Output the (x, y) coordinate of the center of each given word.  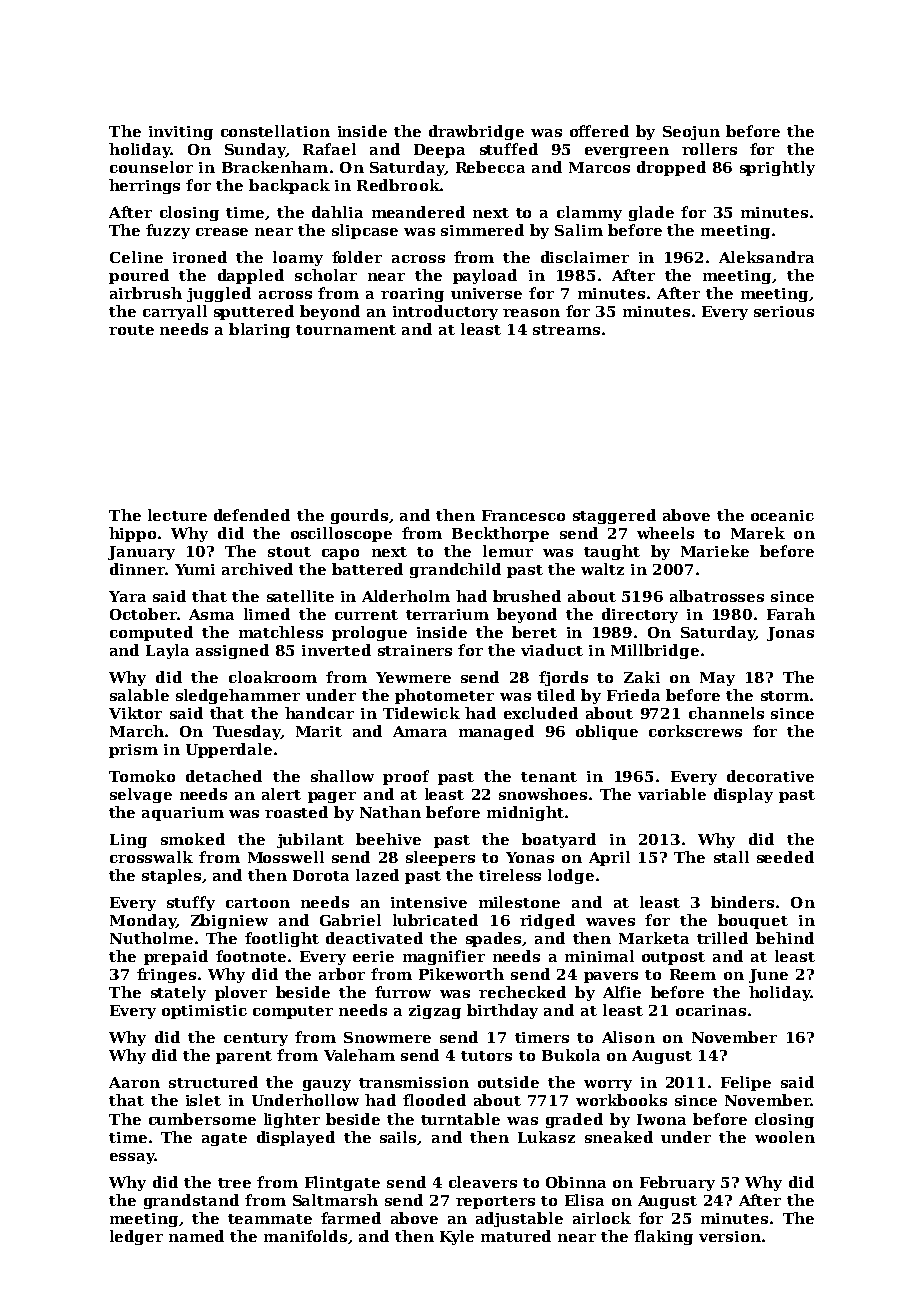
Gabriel (350, 920)
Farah (791, 614)
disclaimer (585, 257)
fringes (166, 975)
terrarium (447, 614)
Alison (628, 1037)
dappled (251, 276)
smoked (193, 839)
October (143, 614)
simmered (482, 230)
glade (651, 213)
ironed (200, 257)
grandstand (191, 1201)
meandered (418, 212)
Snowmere (387, 1037)
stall (731, 857)
